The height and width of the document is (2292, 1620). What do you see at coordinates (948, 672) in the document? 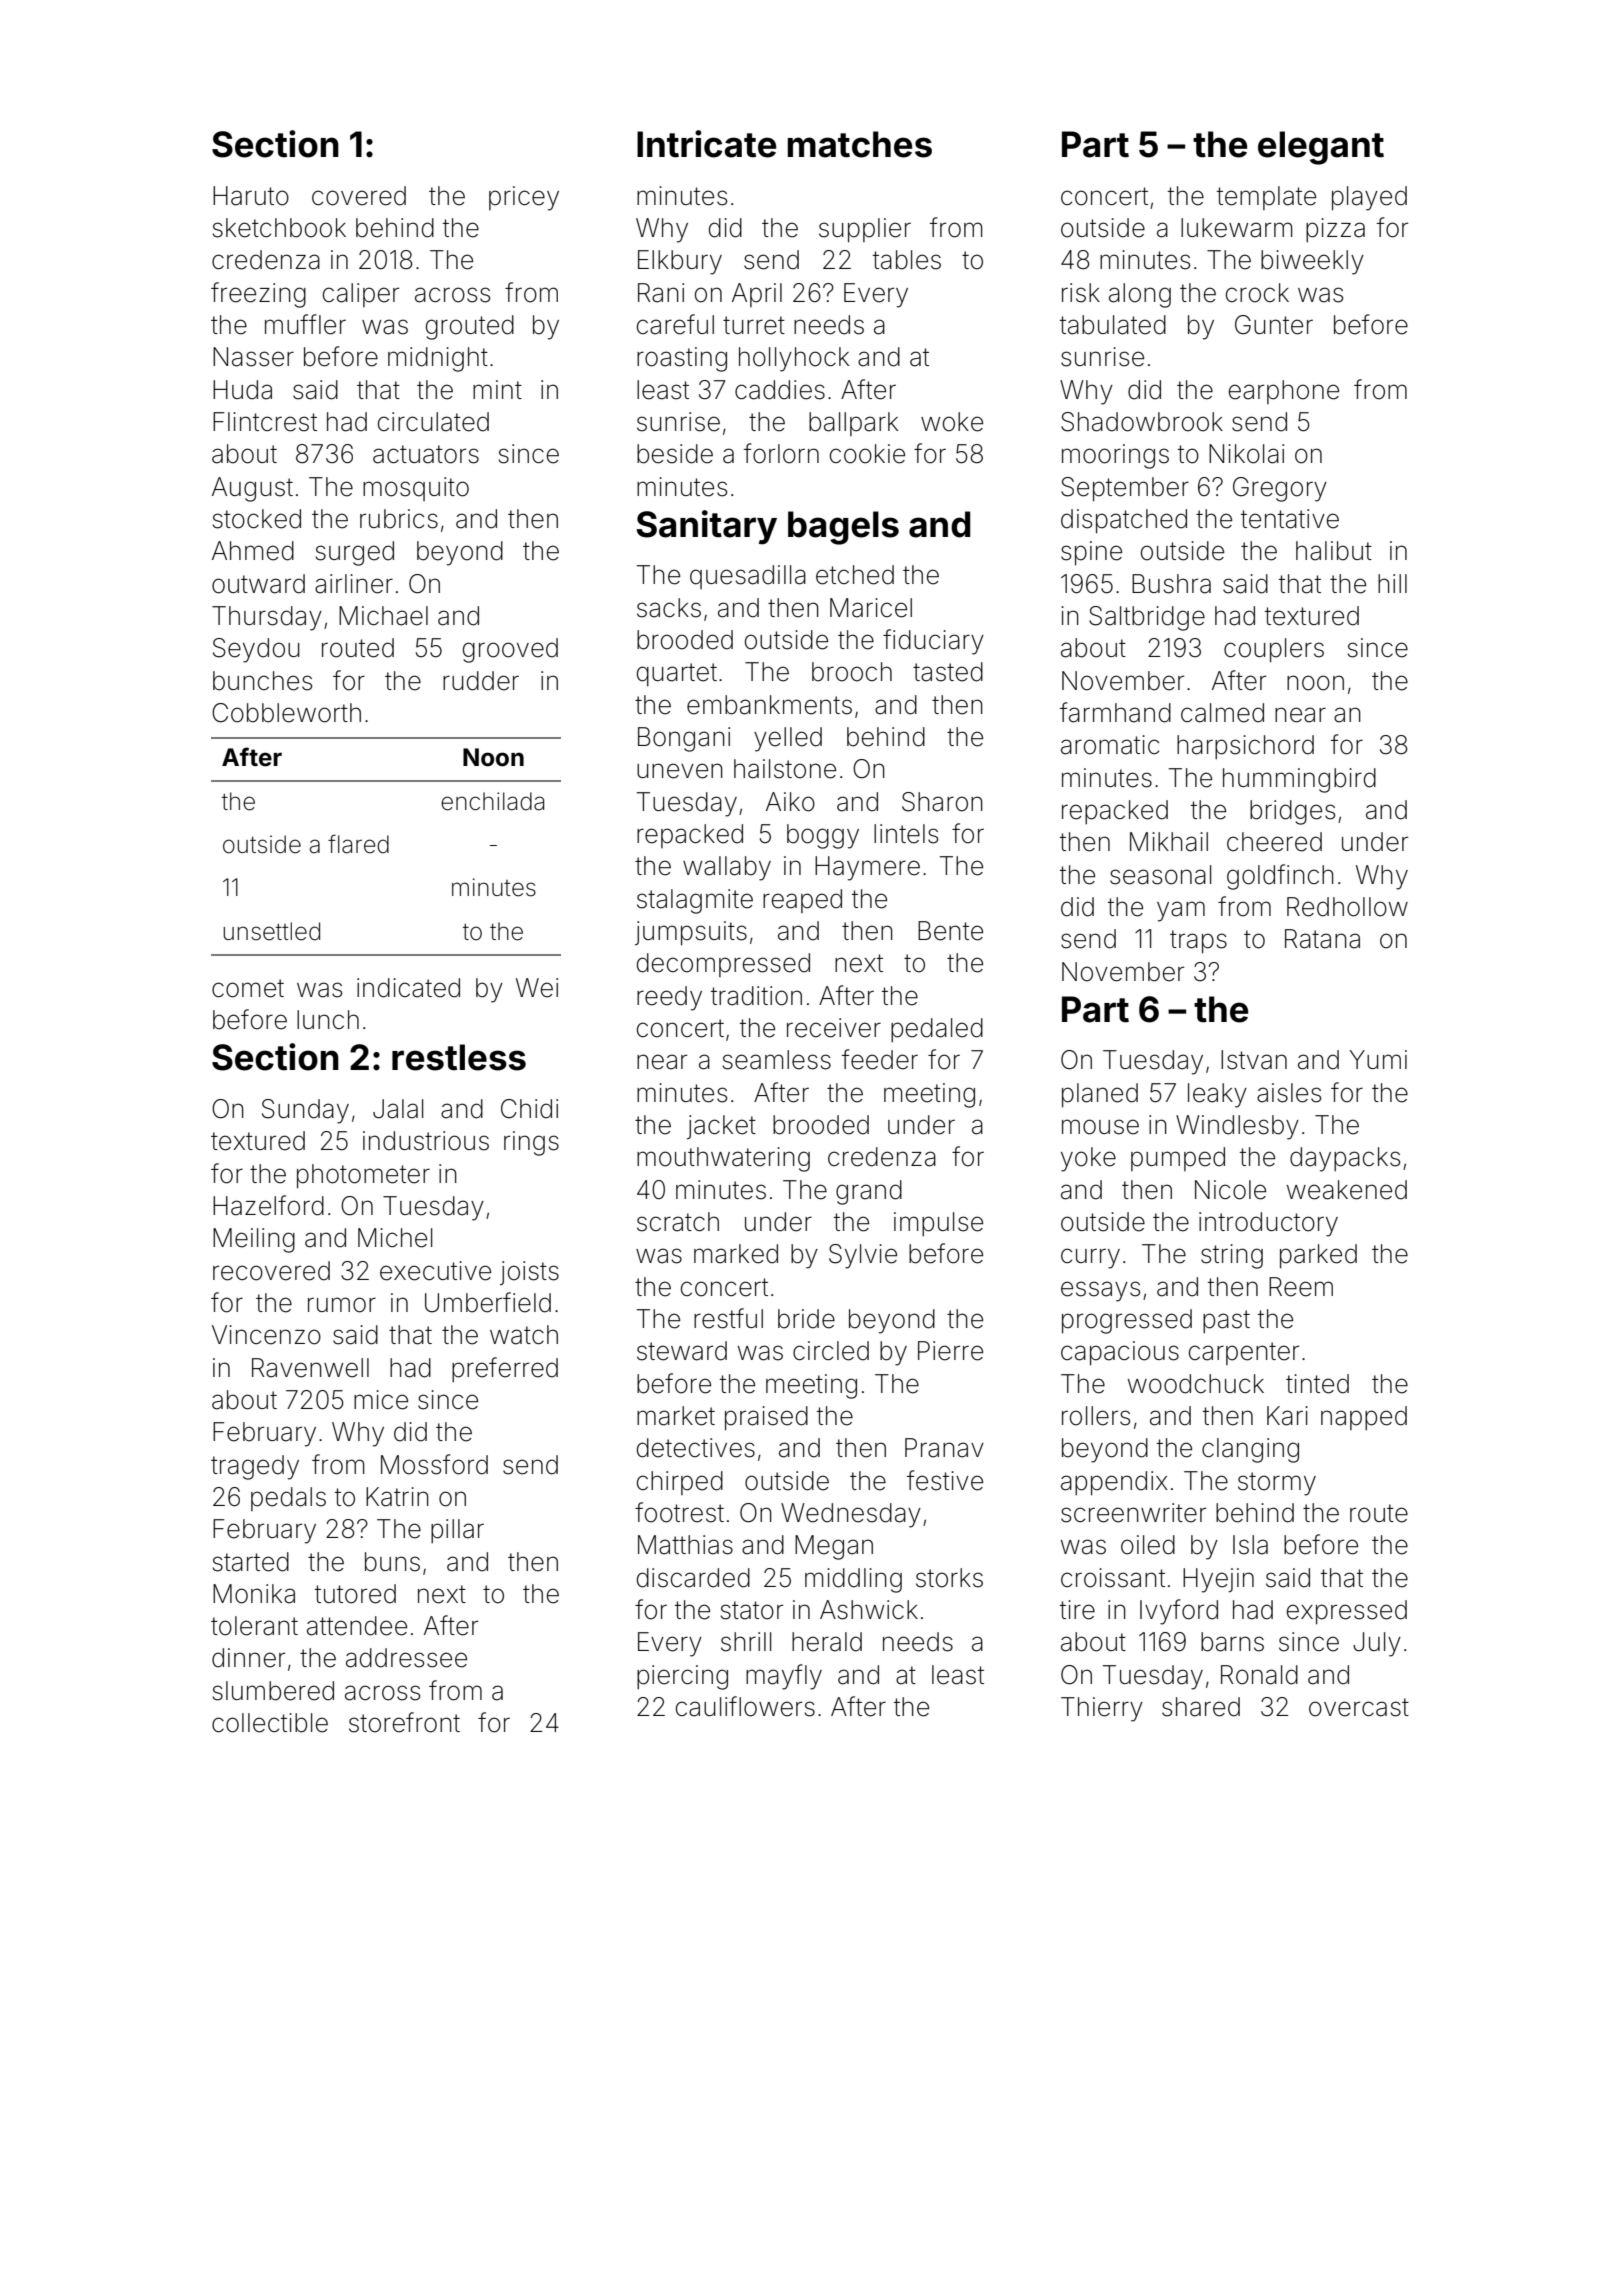
I see `tasted` at bounding box center [948, 672].
